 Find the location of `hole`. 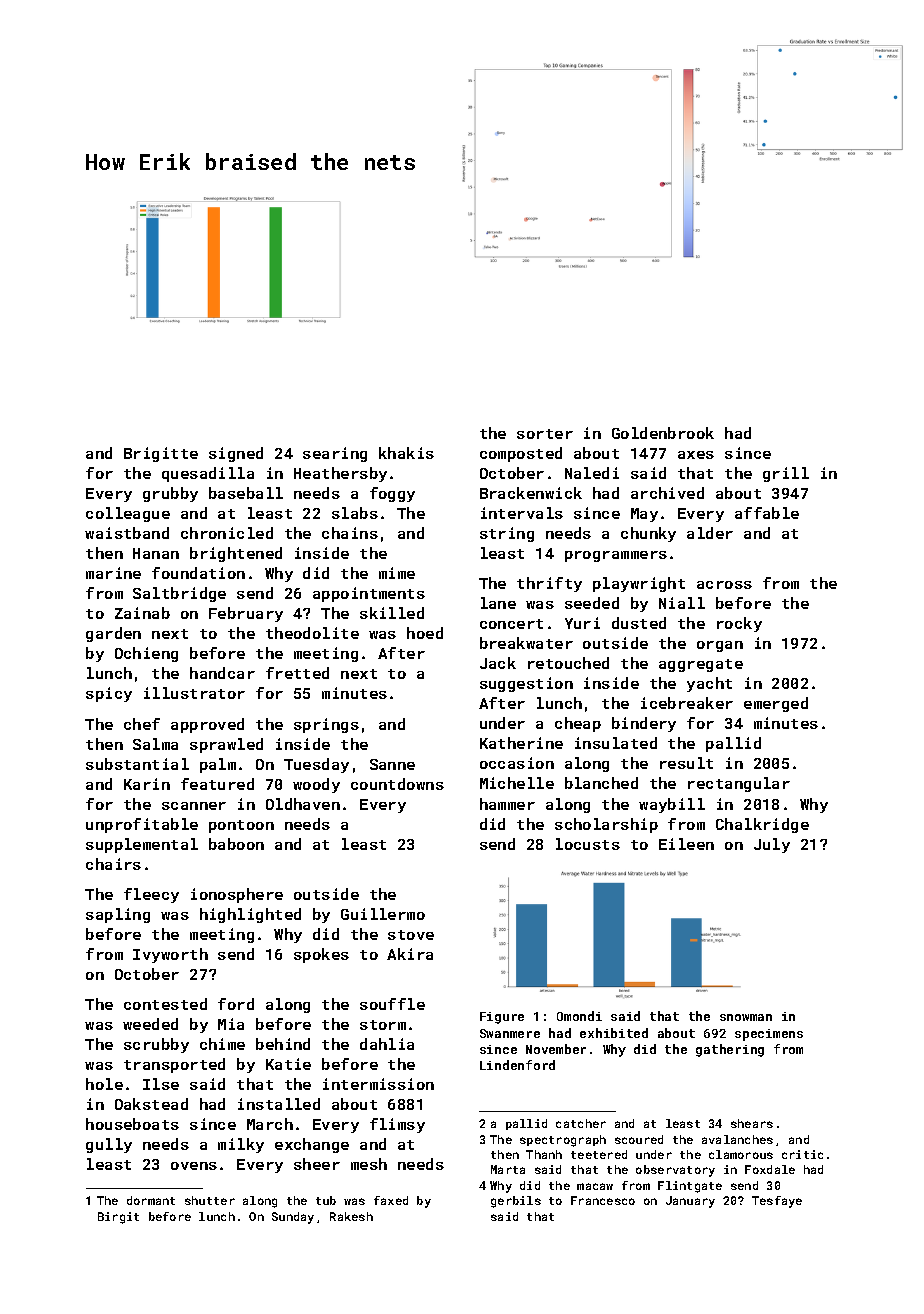

hole is located at coordinates (104, 1084).
